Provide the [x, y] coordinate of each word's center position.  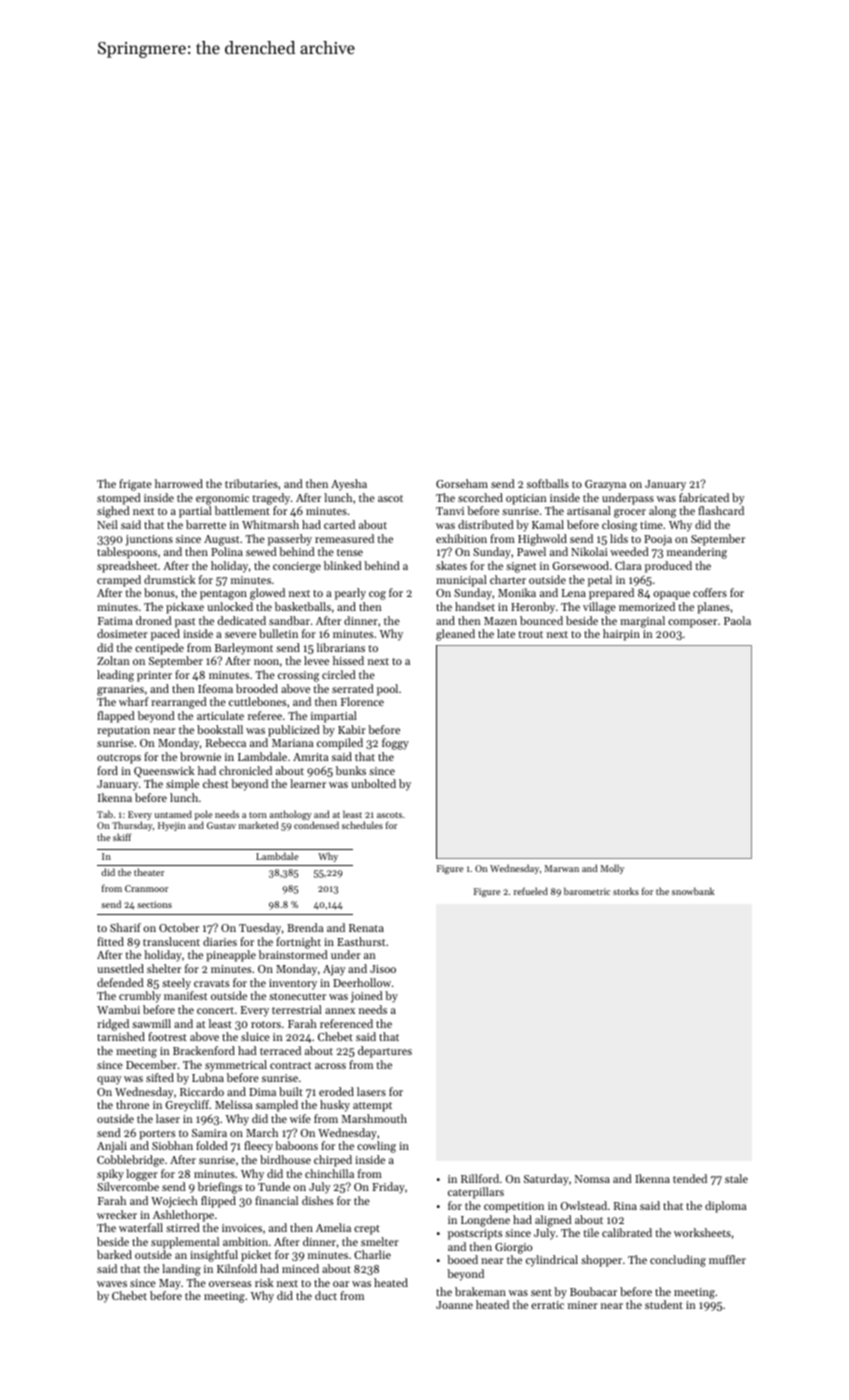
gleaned [455, 635]
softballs [548, 483]
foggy [395, 744]
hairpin [621, 635]
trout [530, 634]
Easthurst [361, 941]
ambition [245, 1241]
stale [736, 1178]
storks [626, 891]
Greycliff [187, 1106]
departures [385, 1052]
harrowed [179, 483]
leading [115, 676]
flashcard [721, 510]
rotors [266, 1024]
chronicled [245, 770]
